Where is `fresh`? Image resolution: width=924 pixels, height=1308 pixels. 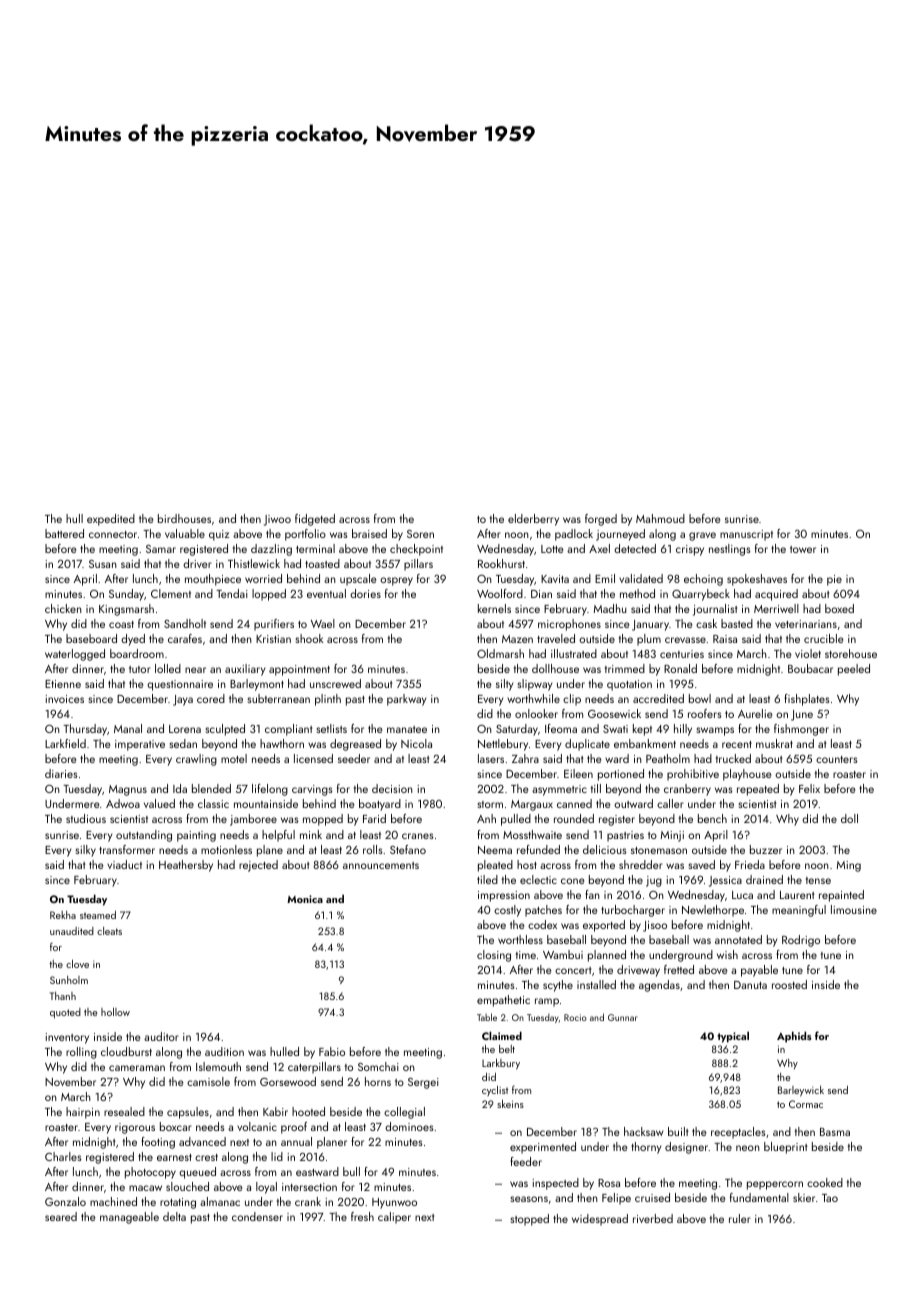
fresh is located at coordinates (362, 1216).
